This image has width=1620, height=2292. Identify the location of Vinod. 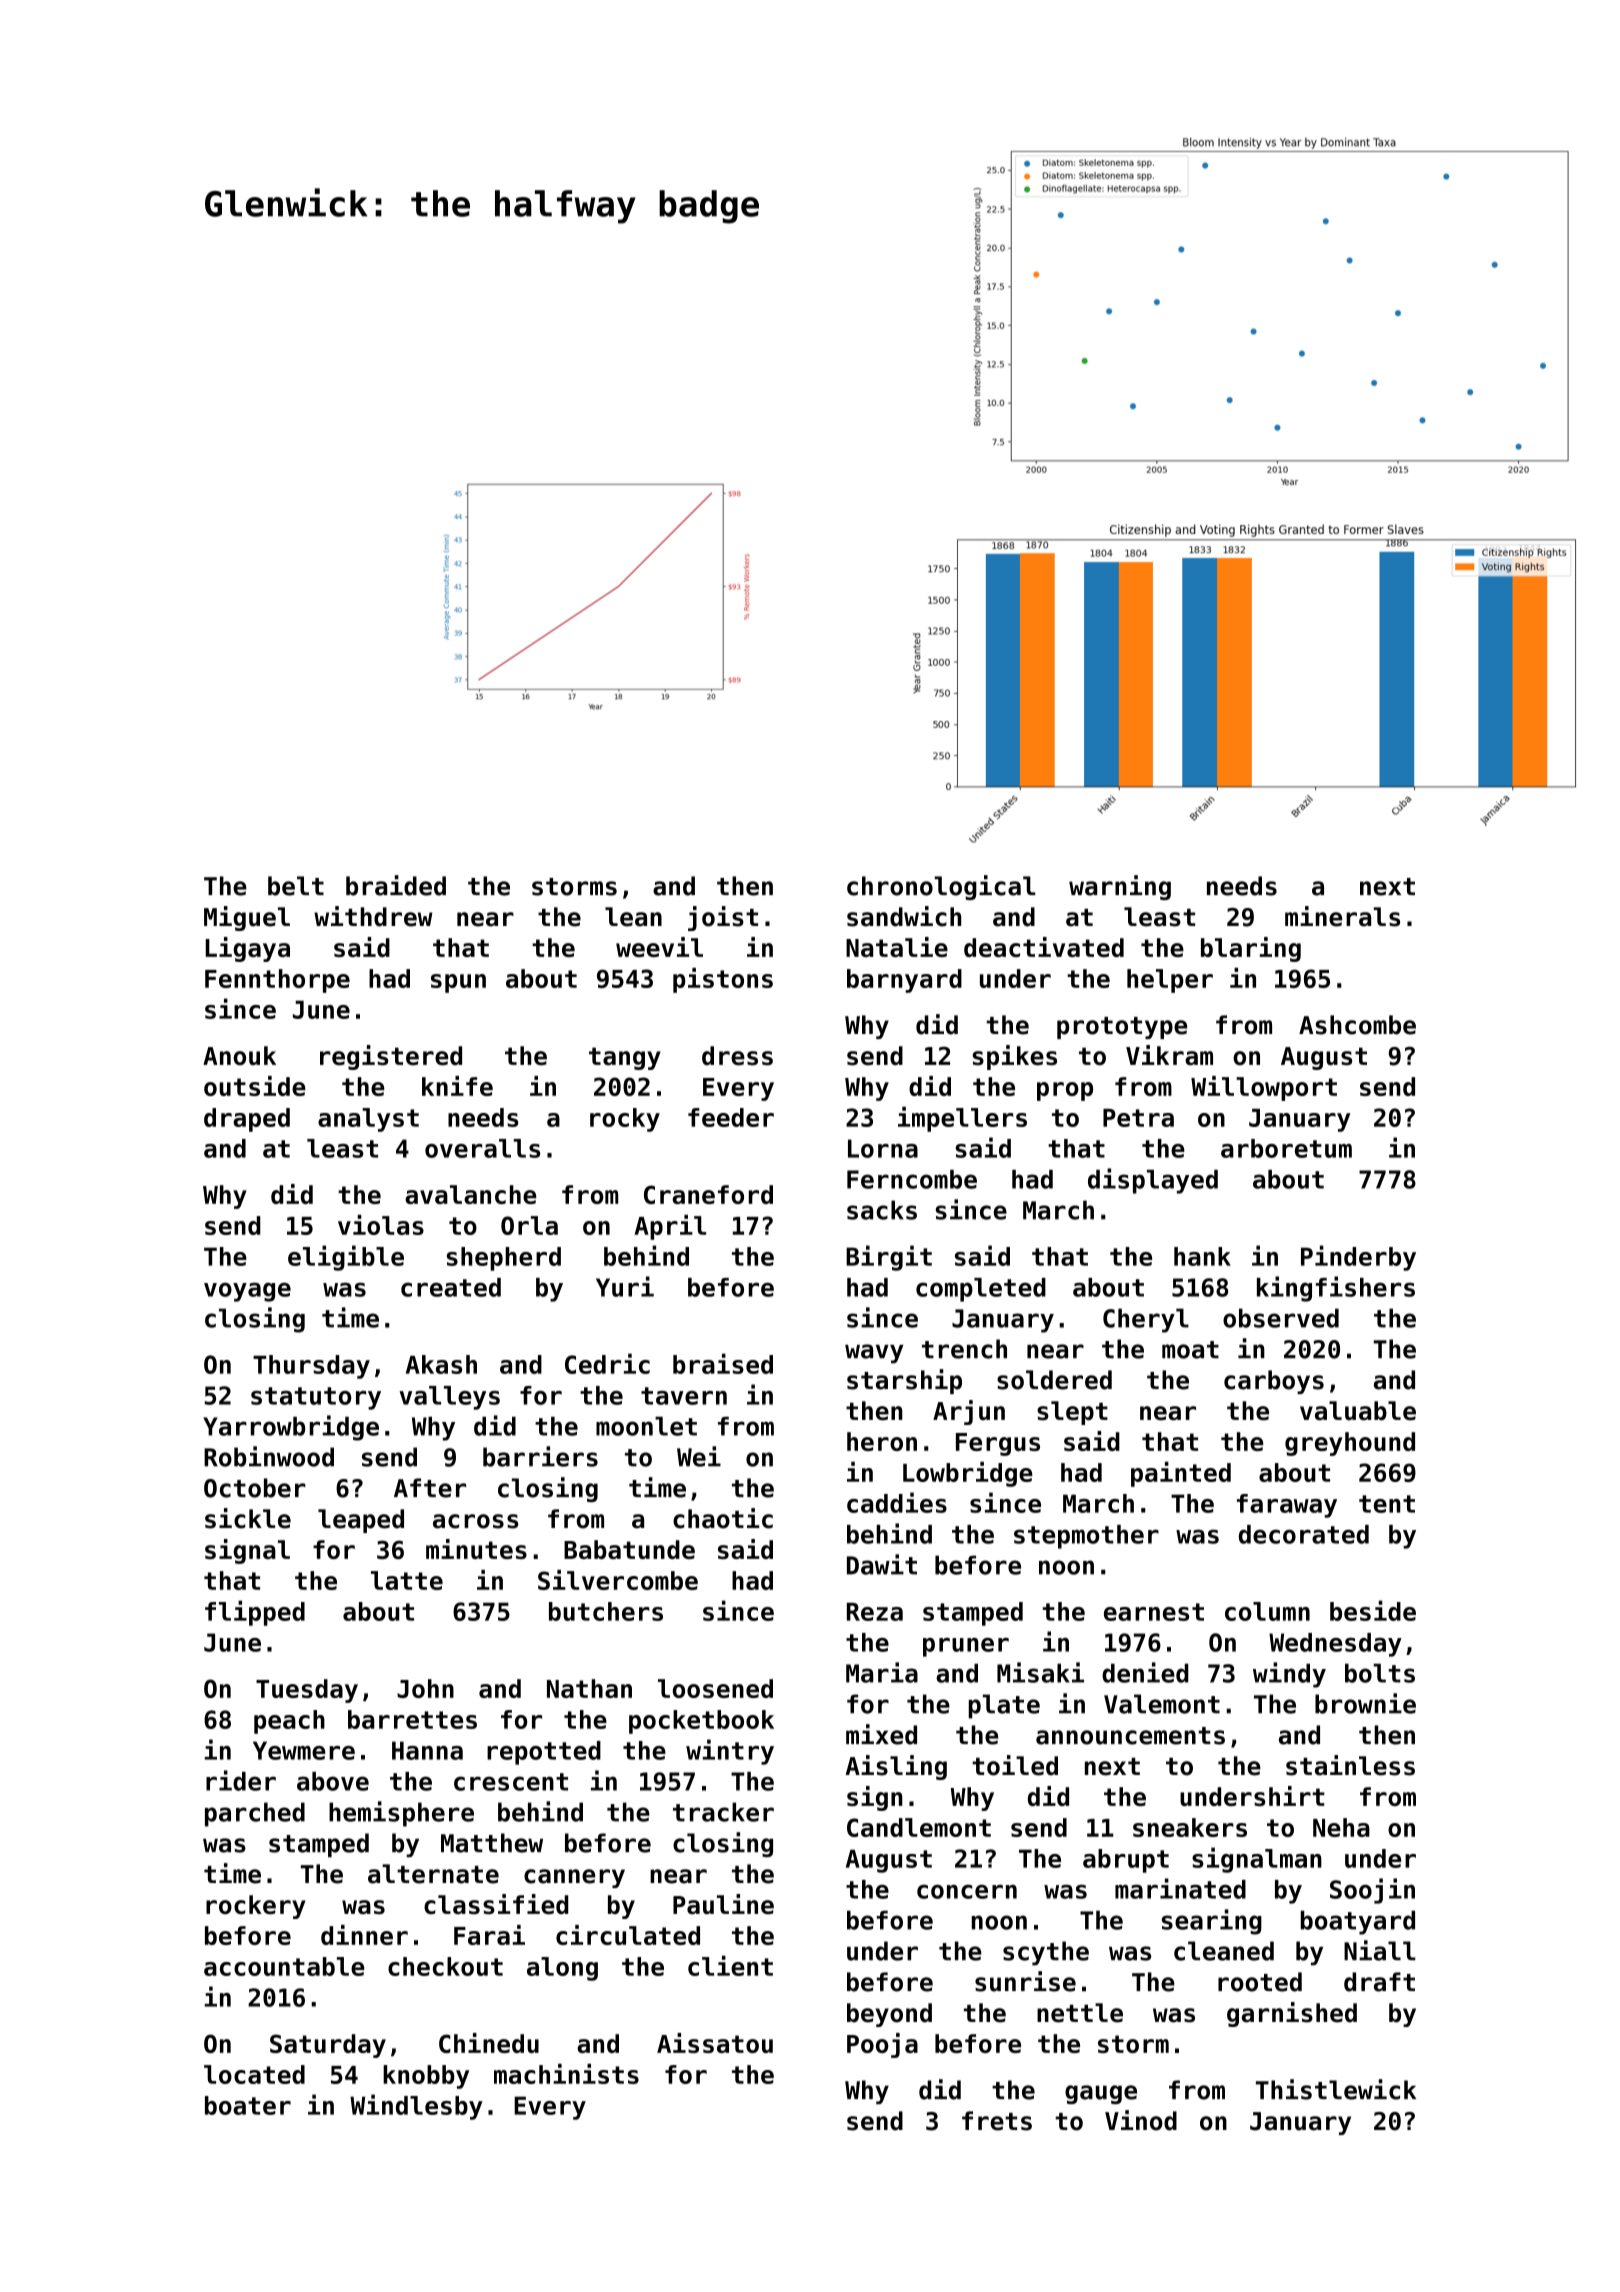
(1141, 2120).
